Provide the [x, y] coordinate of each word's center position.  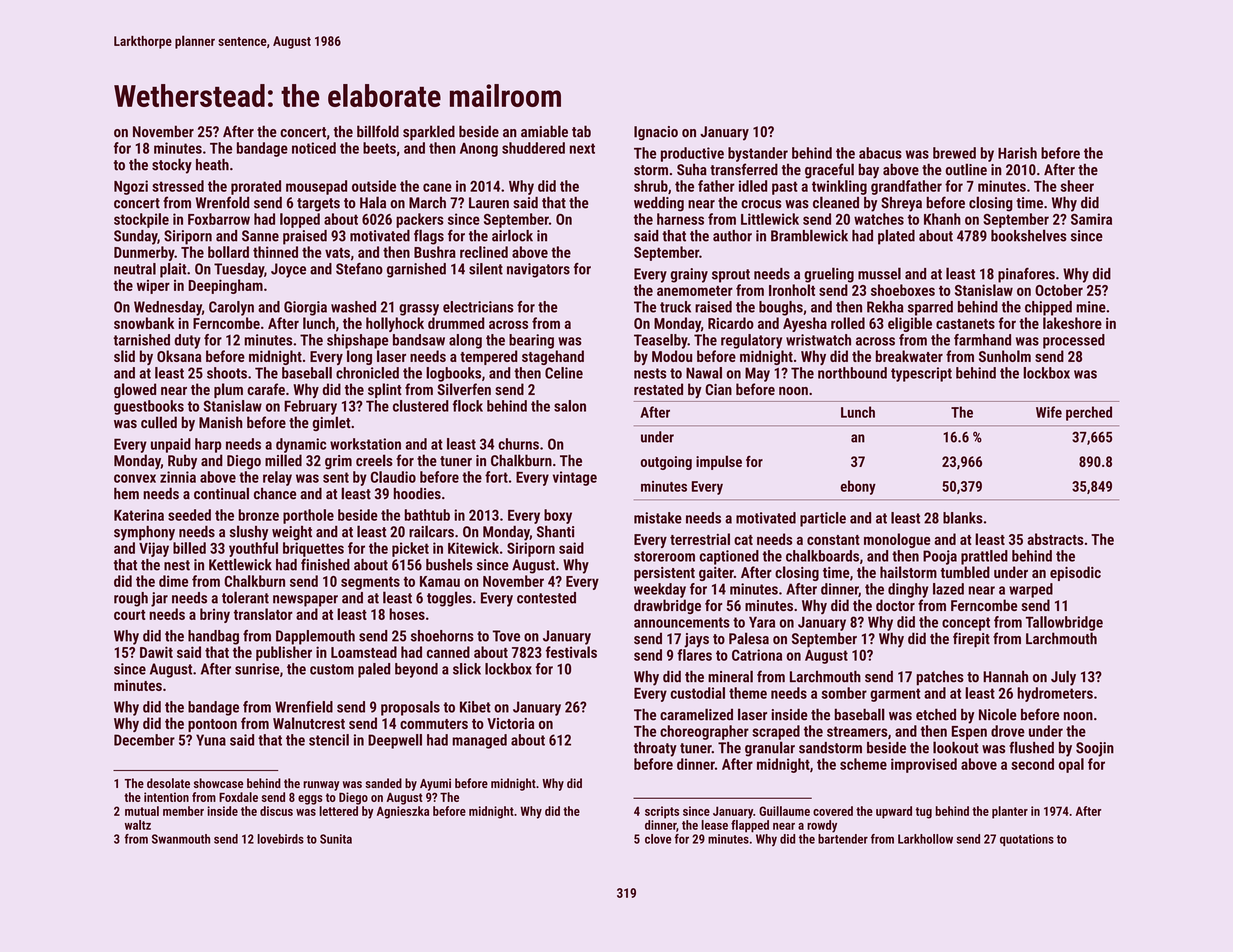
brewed [954, 153]
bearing [531, 341]
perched [1089, 413]
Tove [506, 636]
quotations [1027, 840]
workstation [365, 444]
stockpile [141, 220]
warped [1031, 590]
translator [263, 614]
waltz [138, 825]
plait [173, 270]
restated [658, 389]
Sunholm [1005, 356]
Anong [479, 150]
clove [658, 839]
